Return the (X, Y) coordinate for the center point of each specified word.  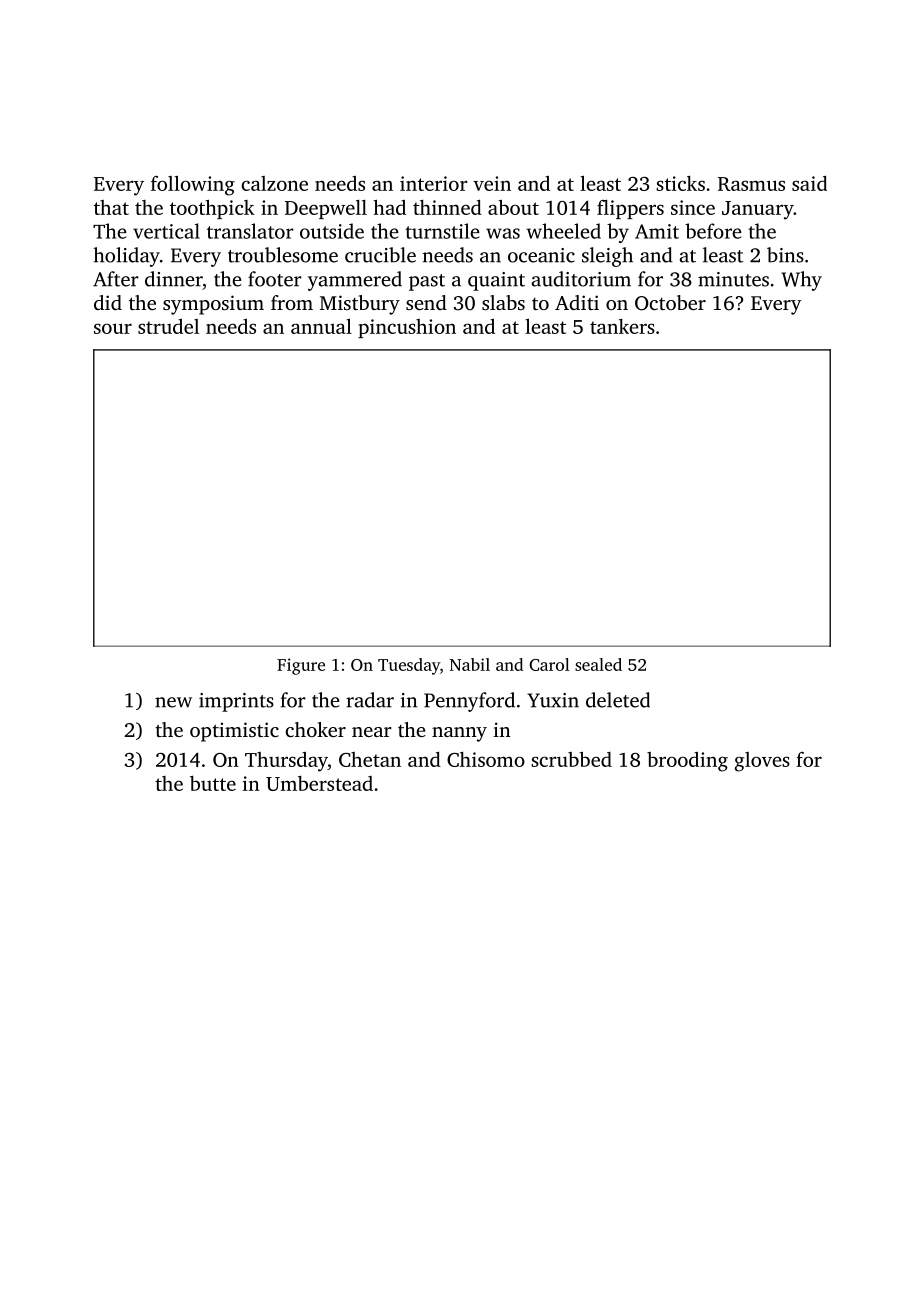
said (809, 183)
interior (434, 183)
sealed (598, 664)
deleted (618, 700)
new (173, 702)
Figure (301, 666)
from (292, 302)
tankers (622, 326)
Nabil (470, 664)
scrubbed (571, 759)
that (111, 207)
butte (213, 783)
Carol (549, 664)
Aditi (577, 302)
